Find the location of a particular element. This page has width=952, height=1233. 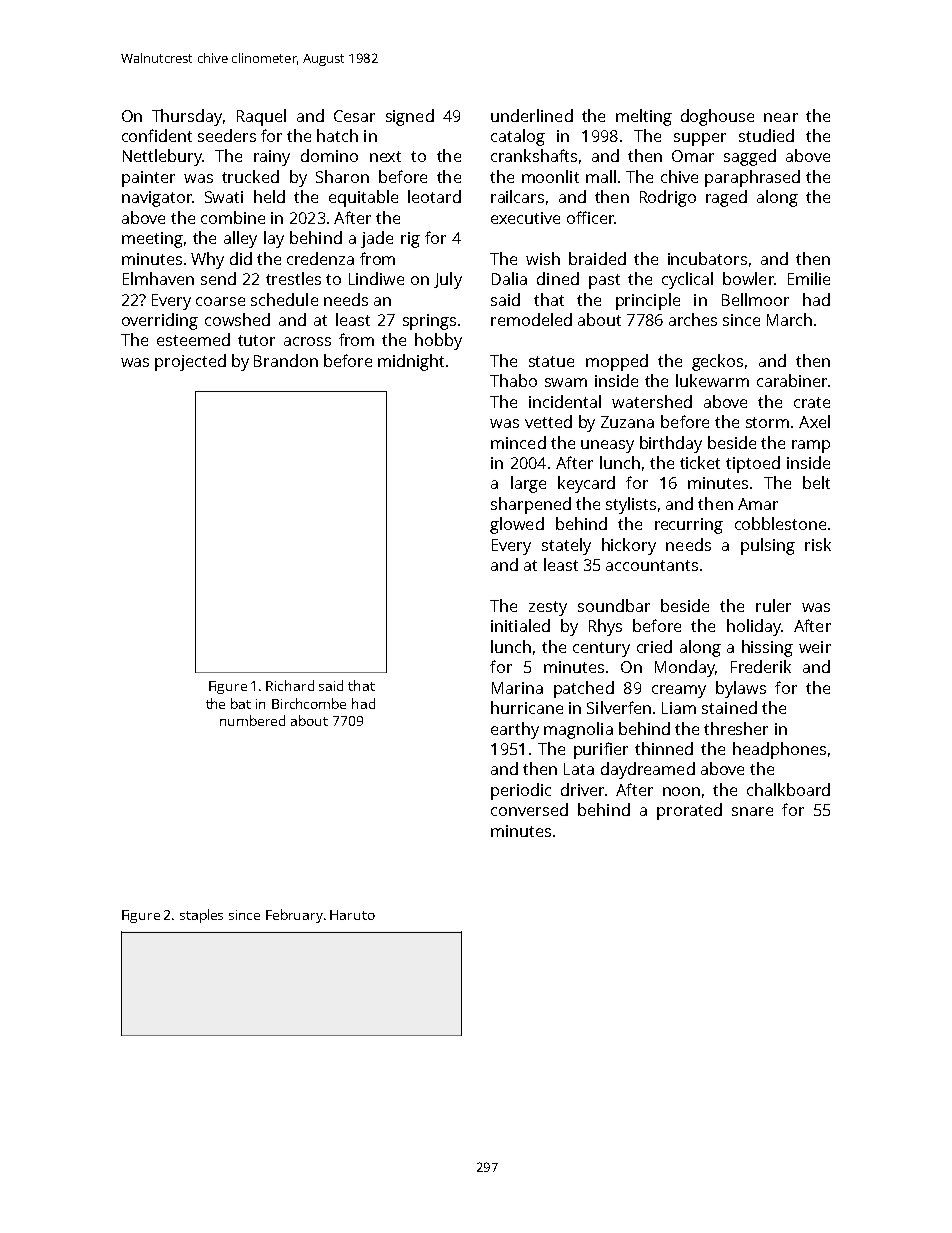

initialed is located at coordinates (520, 625).
